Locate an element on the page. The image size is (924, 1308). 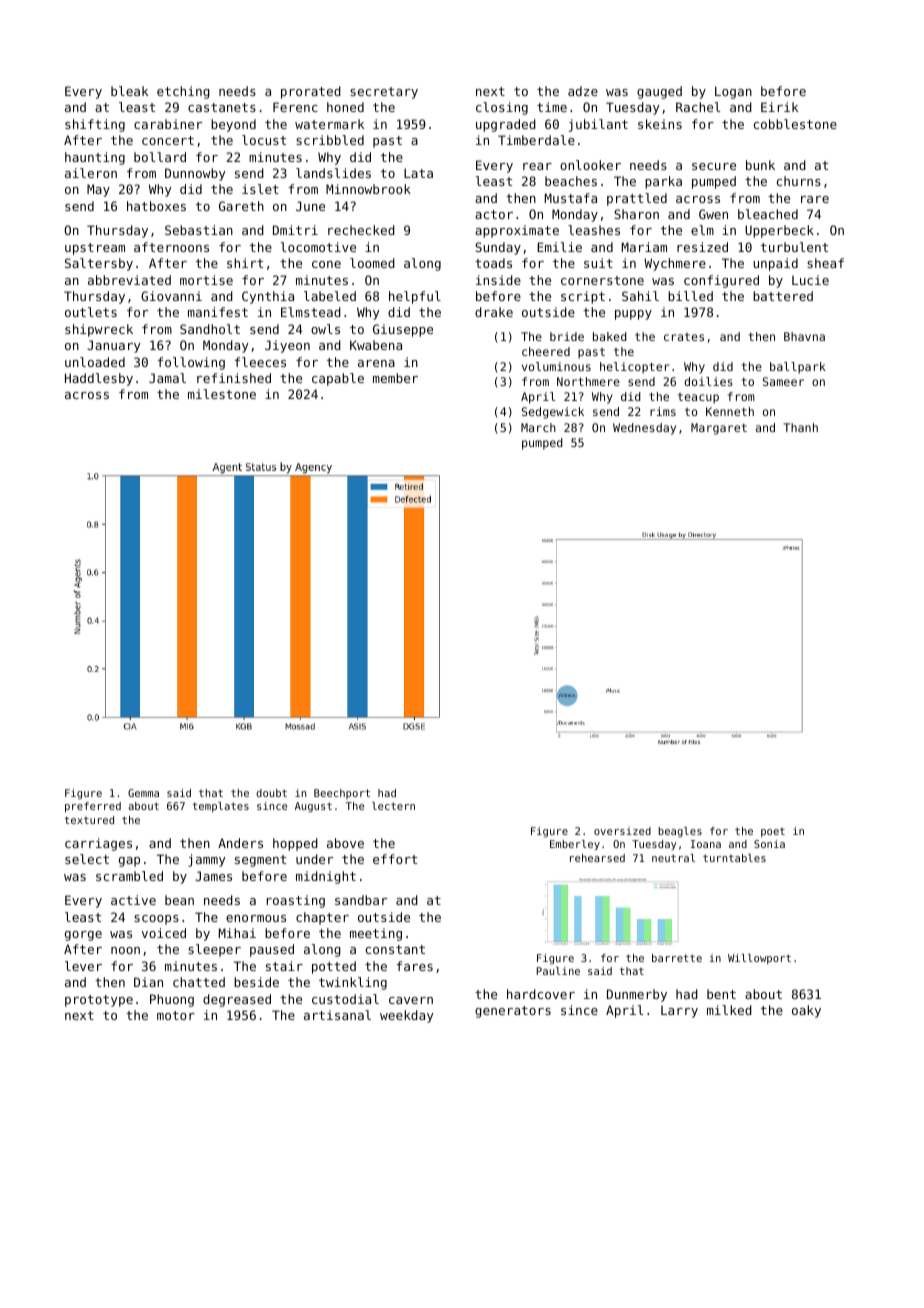
Thanh is located at coordinates (800, 427).
